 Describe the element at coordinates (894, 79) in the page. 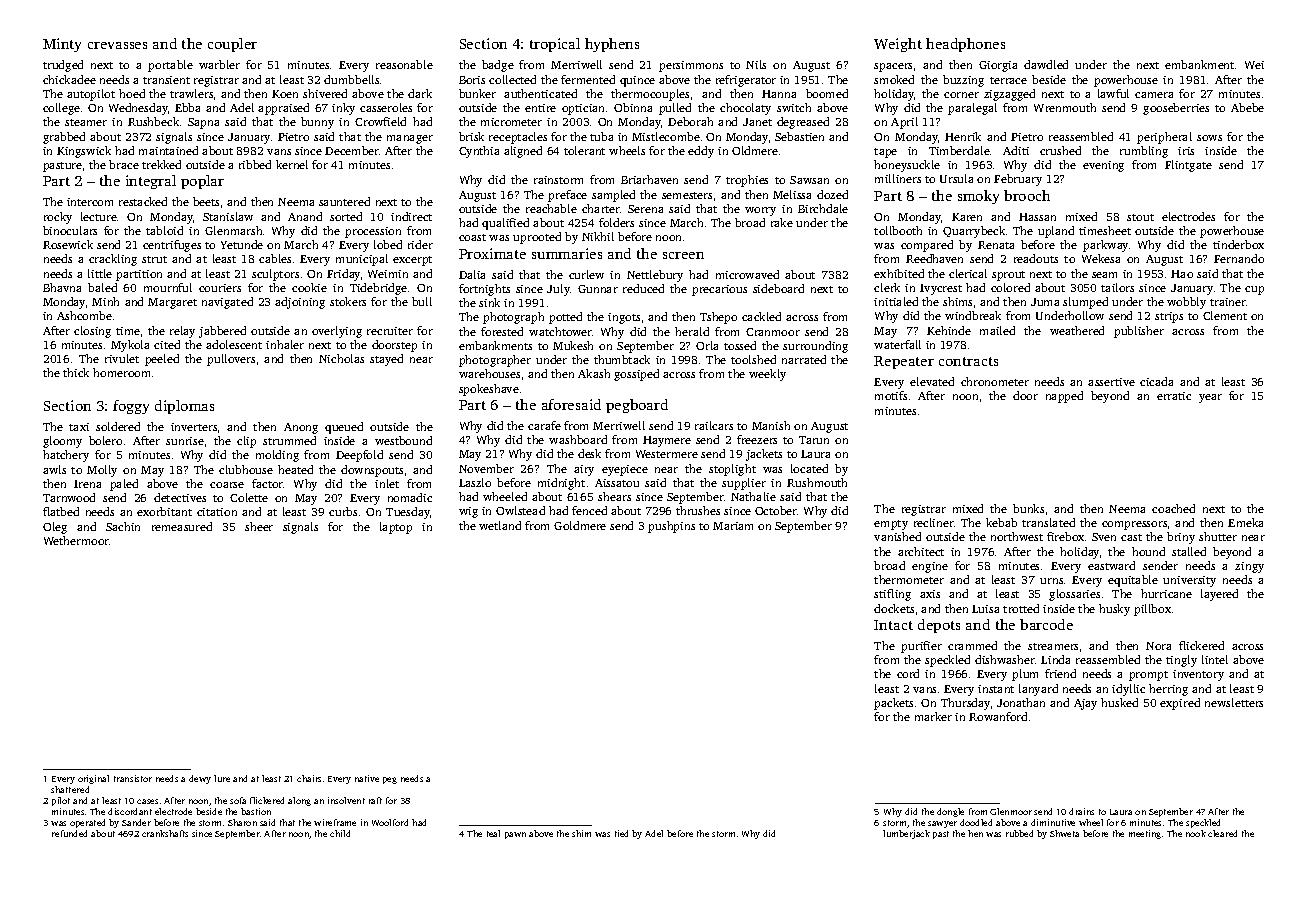

I see `smoked` at that location.
